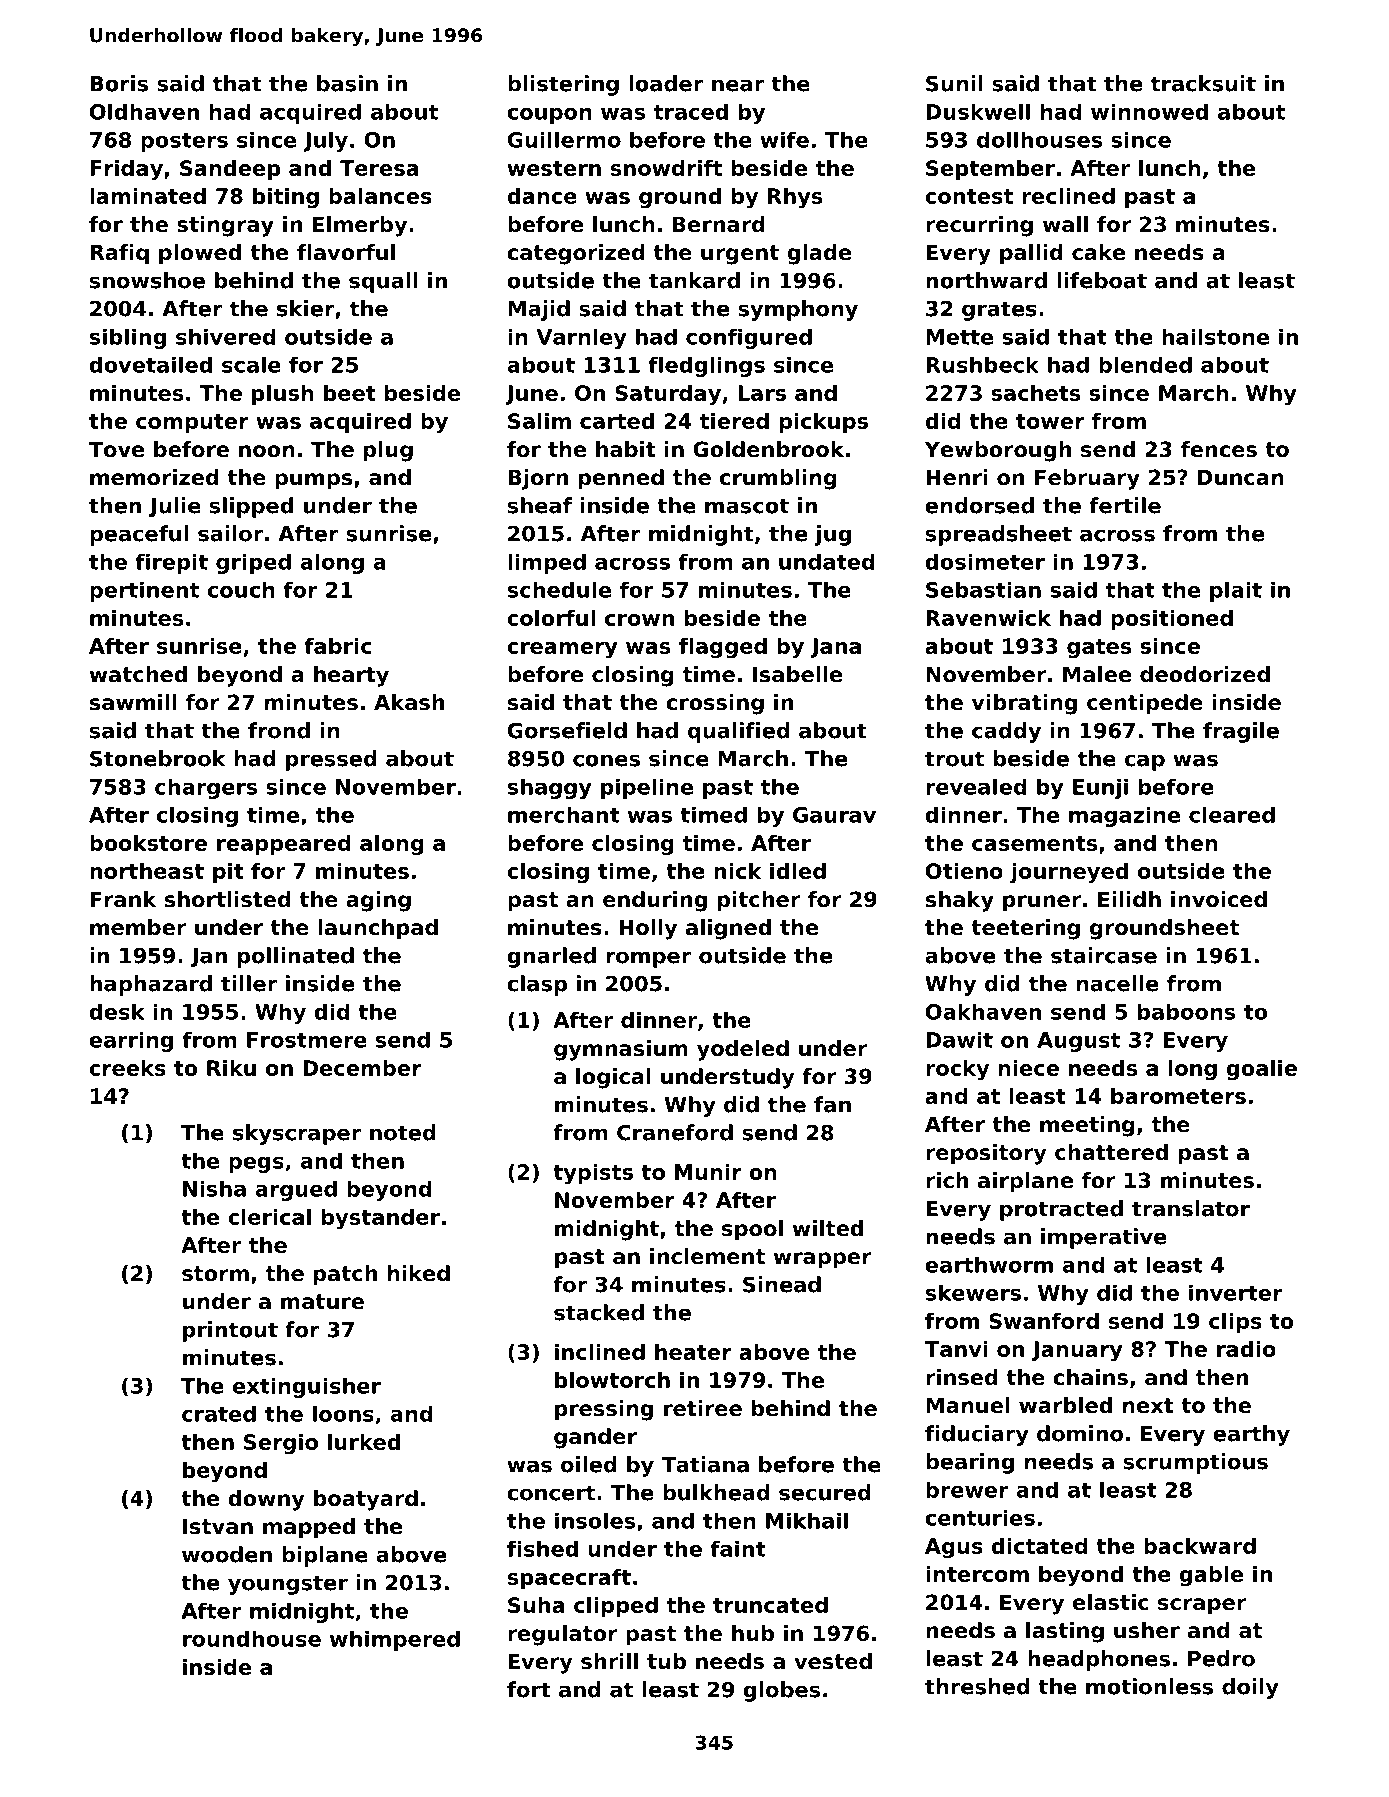 The width and height of the page is (1389, 1797). What do you see at coordinates (567, 730) in the page?
I see `Gorsefield` at bounding box center [567, 730].
